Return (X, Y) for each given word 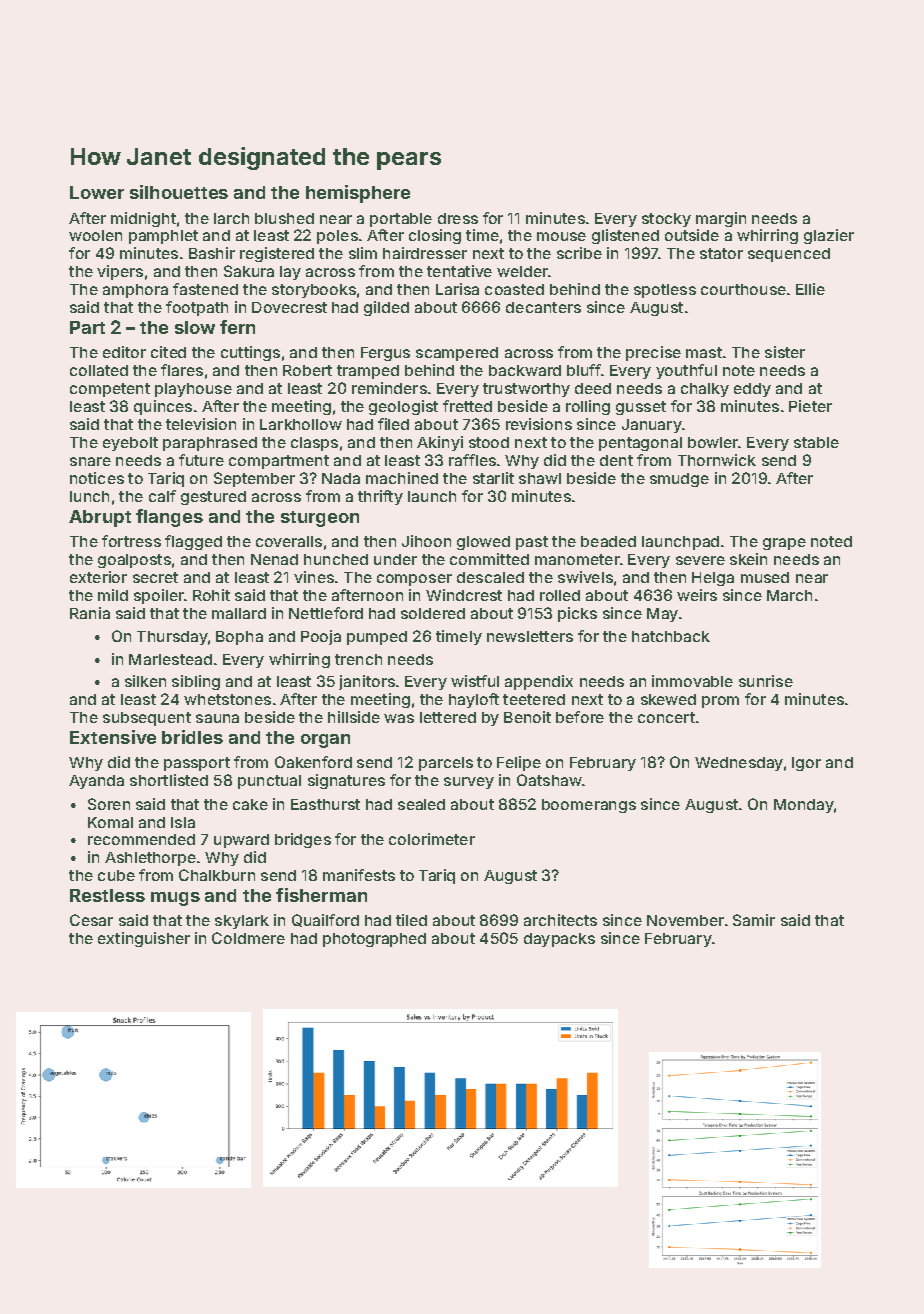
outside (692, 235)
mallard (239, 613)
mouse (561, 236)
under (395, 559)
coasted (514, 289)
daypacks (559, 940)
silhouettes (179, 192)
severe (700, 560)
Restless (107, 895)
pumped (377, 638)
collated (99, 370)
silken (145, 681)
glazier (829, 236)
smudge (679, 480)
